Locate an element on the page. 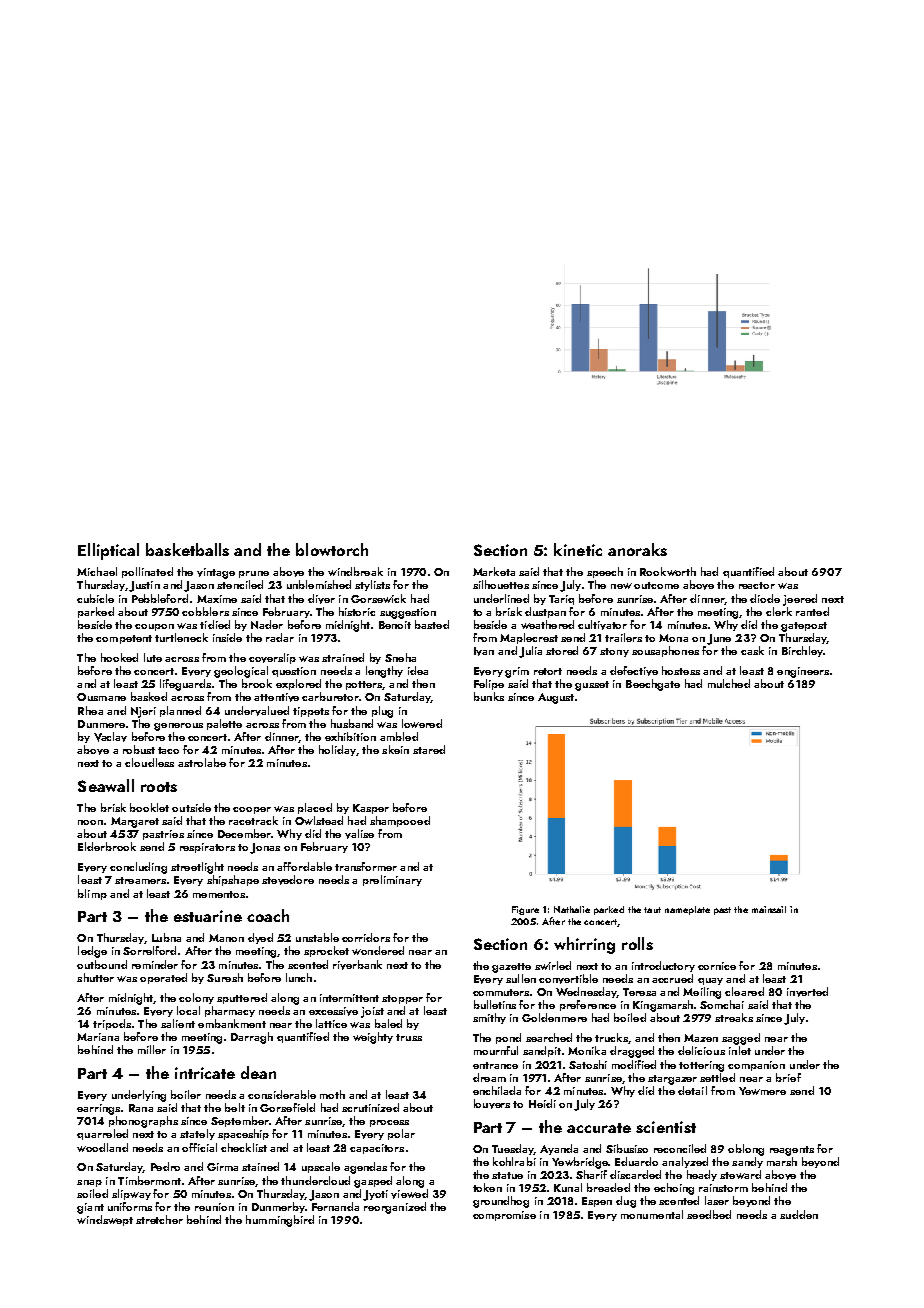  anoraks is located at coordinates (637, 549).
